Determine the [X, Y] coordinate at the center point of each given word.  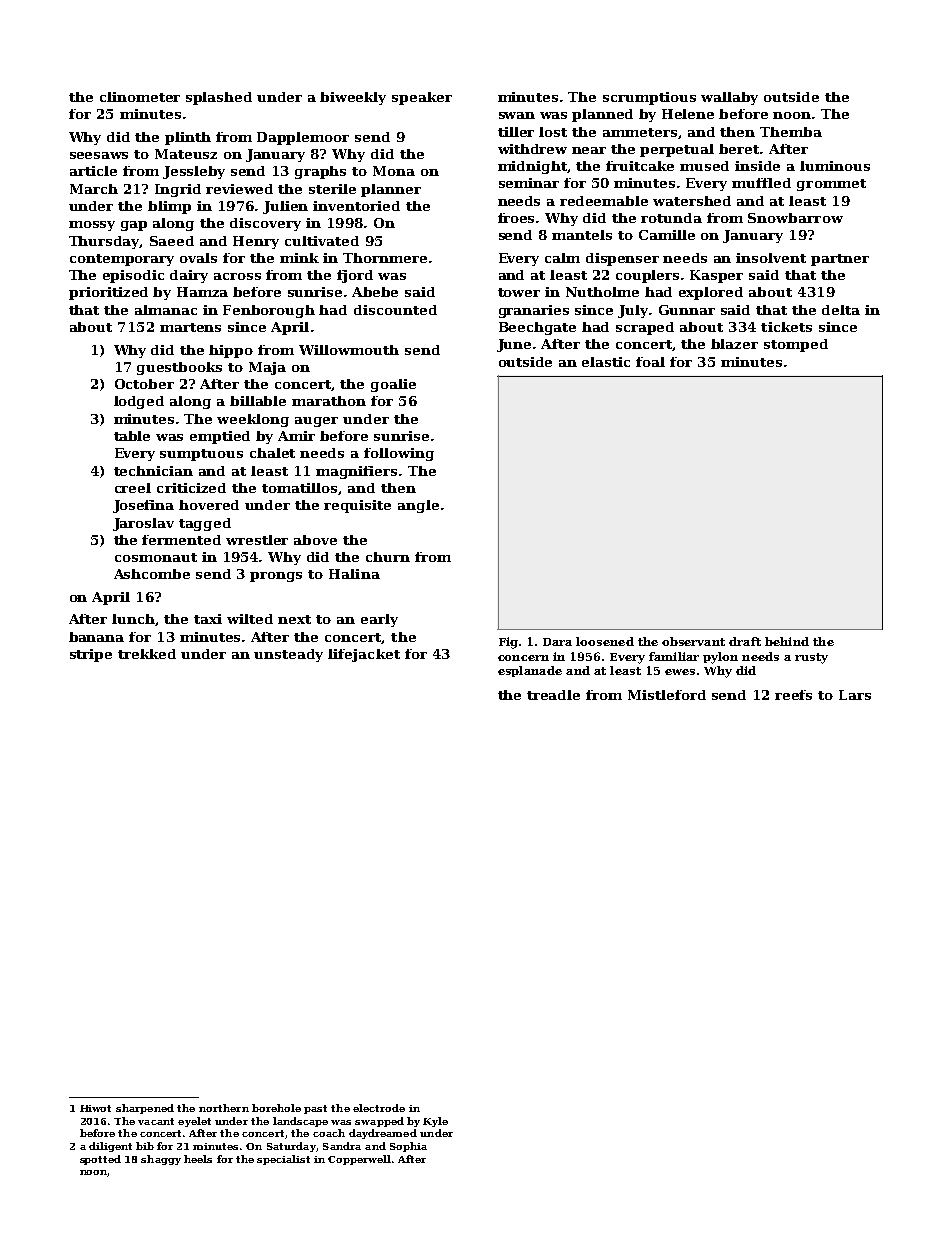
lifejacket [364, 655]
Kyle [435, 1122]
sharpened [145, 1109]
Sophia [408, 1147]
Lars [855, 695]
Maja [267, 368]
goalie [393, 385]
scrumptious [649, 98]
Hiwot [95, 1108]
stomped [796, 345]
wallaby [729, 98]
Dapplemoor [303, 138]
